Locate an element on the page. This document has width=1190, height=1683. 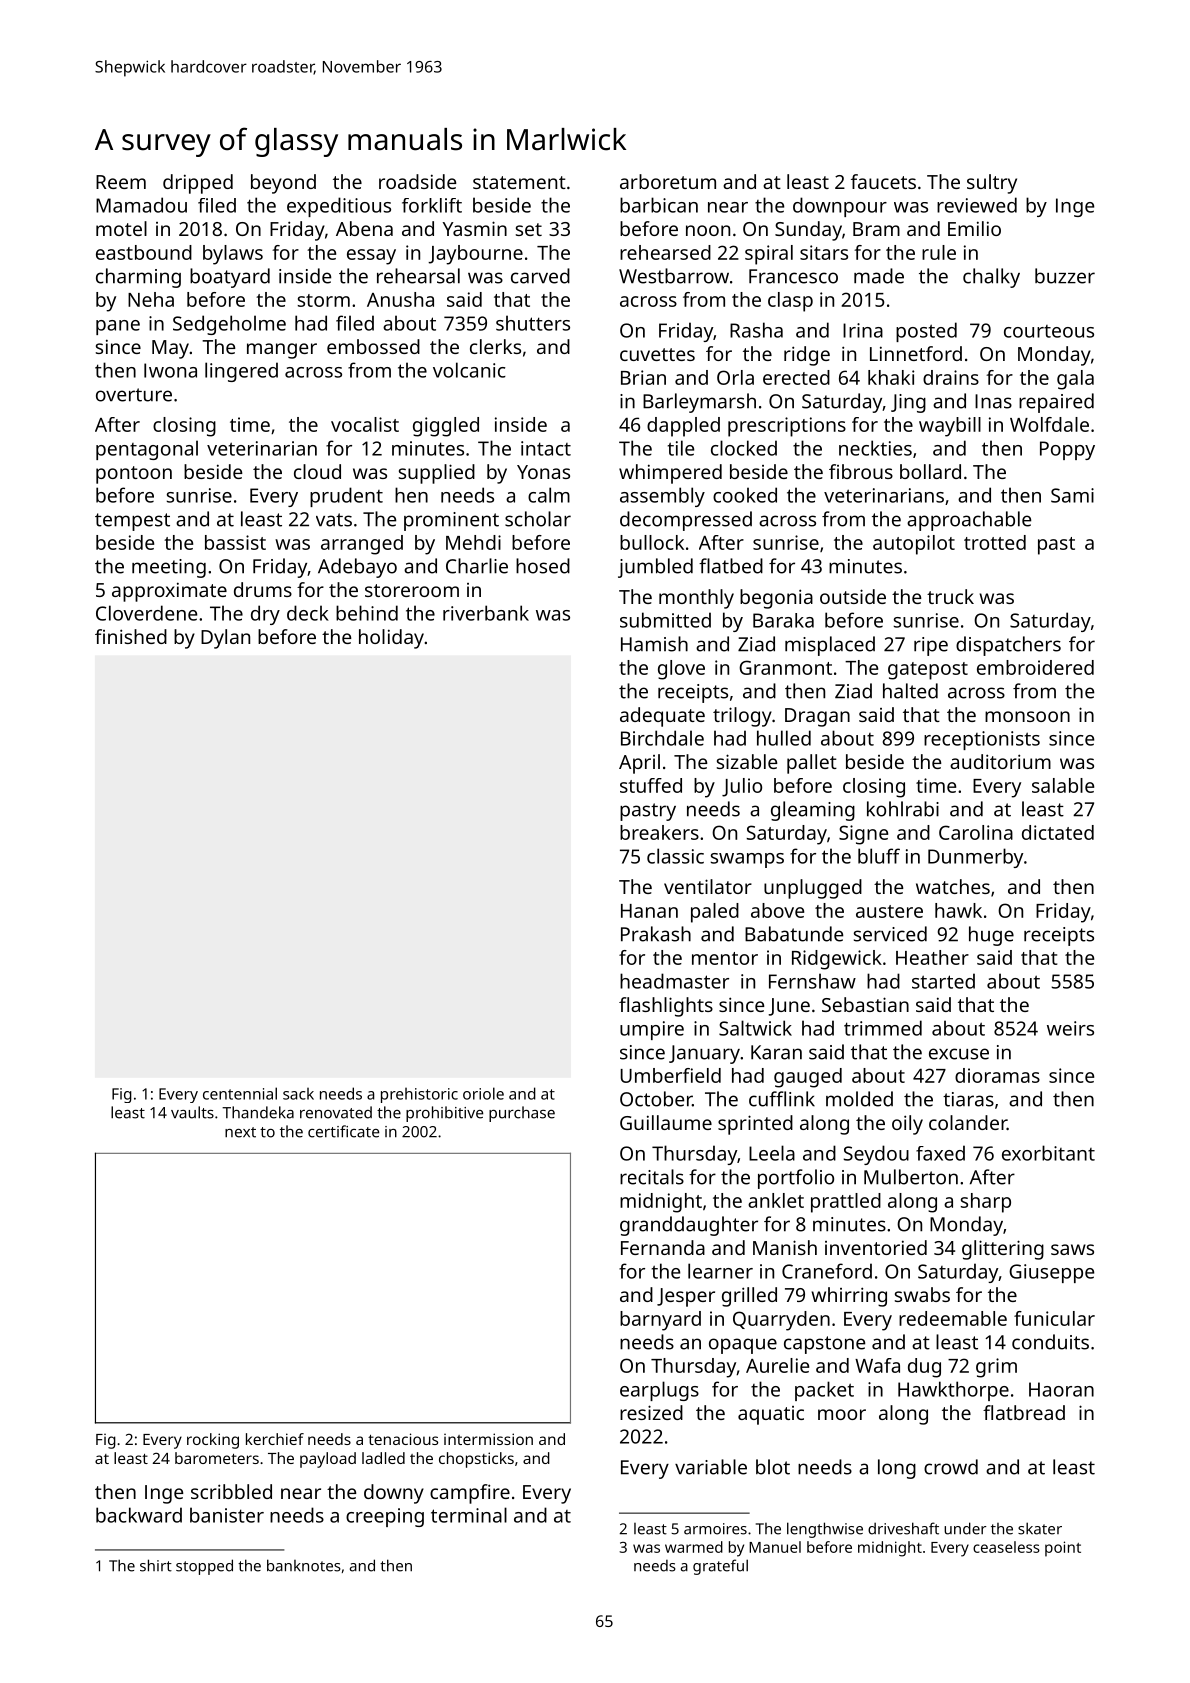
funicular is located at coordinates (1054, 1318).
